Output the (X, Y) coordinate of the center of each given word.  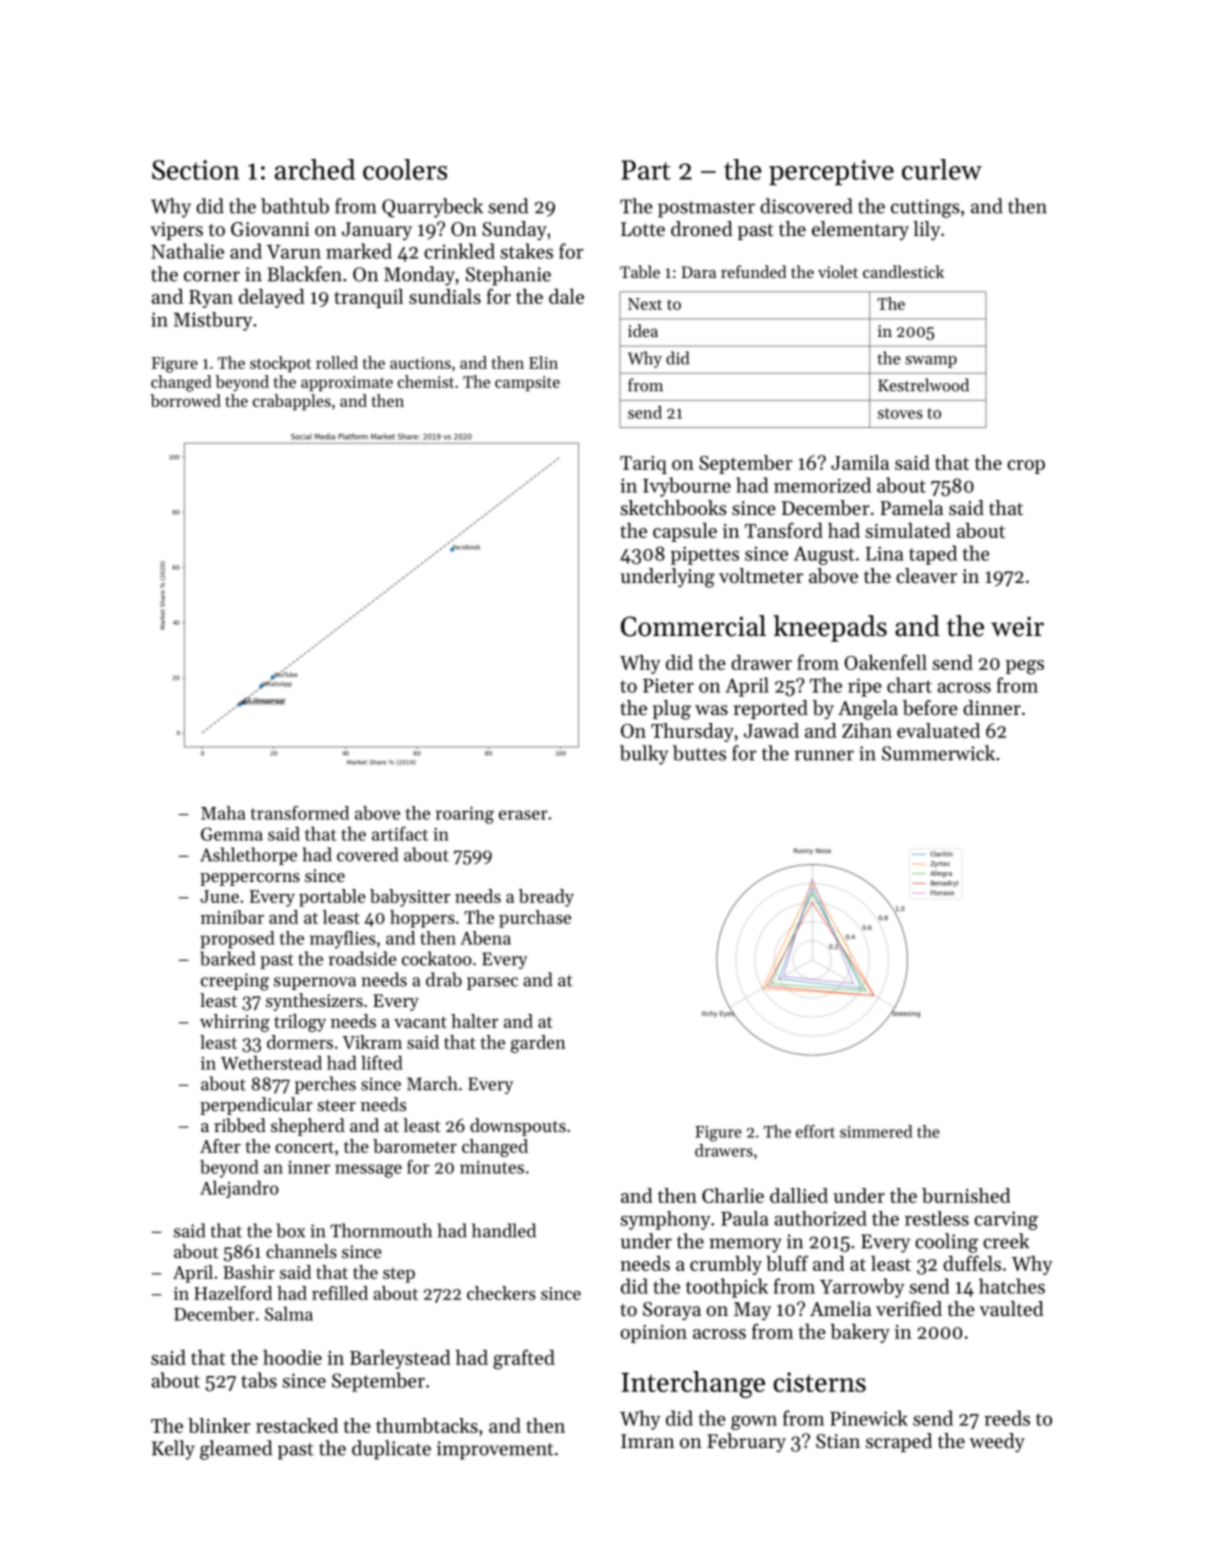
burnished (966, 1195)
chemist (426, 381)
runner (824, 755)
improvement (495, 1450)
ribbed (240, 1125)
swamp (931, 362)
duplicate (391, 1450)
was (711, 710)
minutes (492, 1167)
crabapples (292, 402)
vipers (176, 231)
